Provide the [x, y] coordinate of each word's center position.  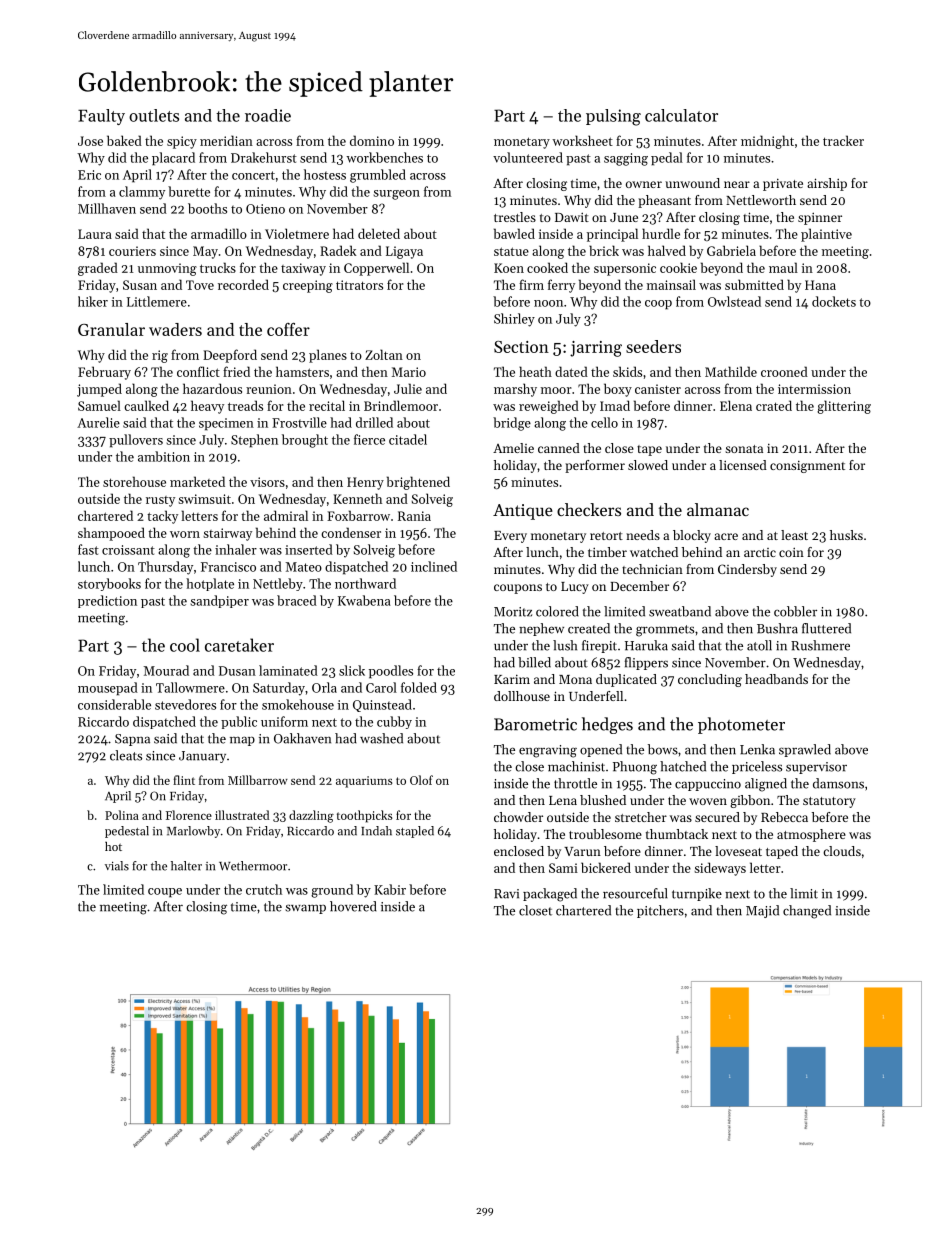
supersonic [625, 269]
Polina [122, 815]
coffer [288, 329]
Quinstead [382, 705]
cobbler [795, 611]
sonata [744, 449]
